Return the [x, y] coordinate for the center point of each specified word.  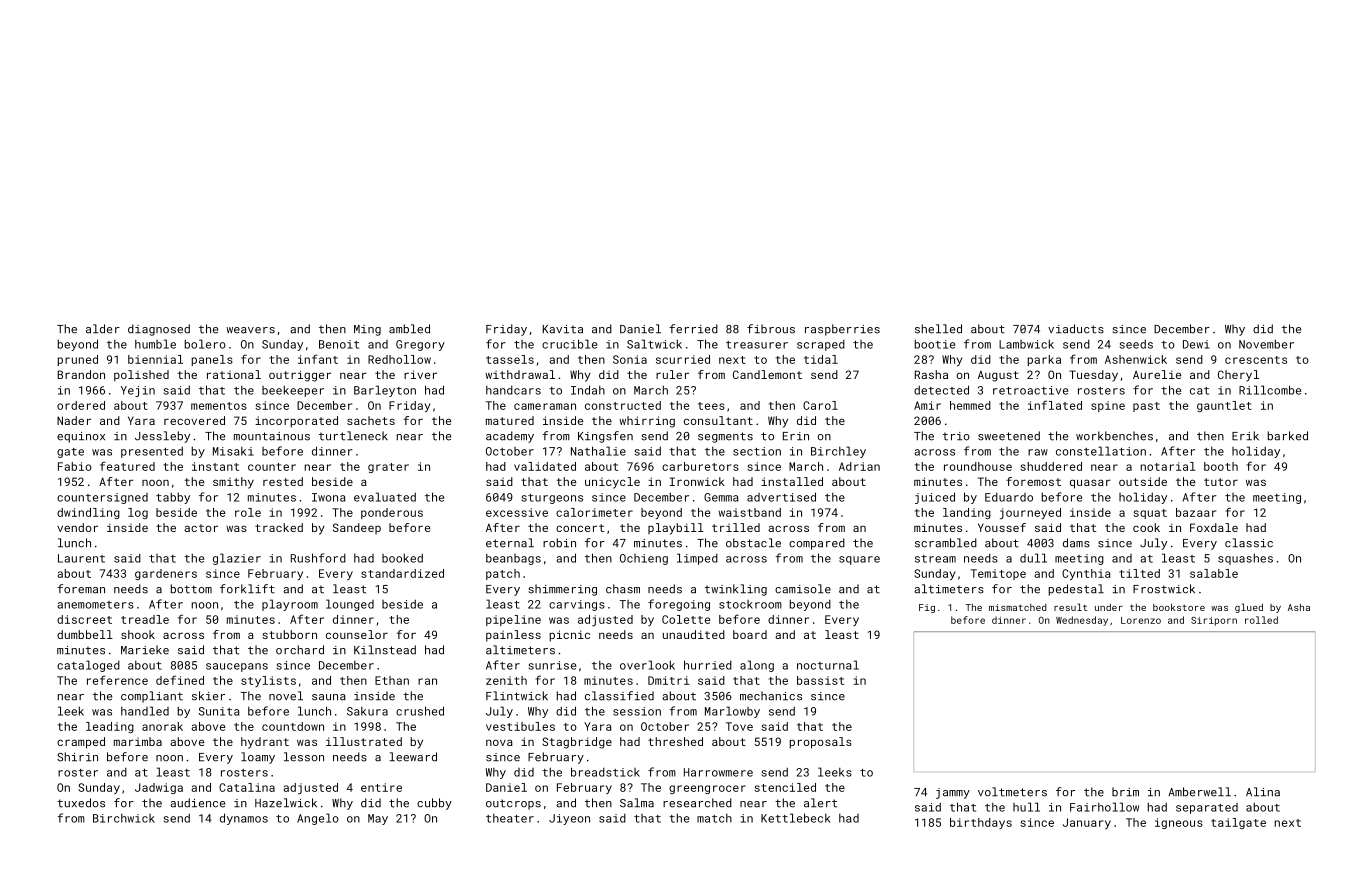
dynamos [244, 819]
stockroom [750, 604]
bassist [820, 680]
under [1109, 607]
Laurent [81, 558]
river [420, 374]
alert [820, 803]
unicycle [612, 483]
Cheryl [1238, 376]
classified [619, 696]
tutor [1221, 482]
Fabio [75, 466]
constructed [623, 405]
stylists [268, 681]
